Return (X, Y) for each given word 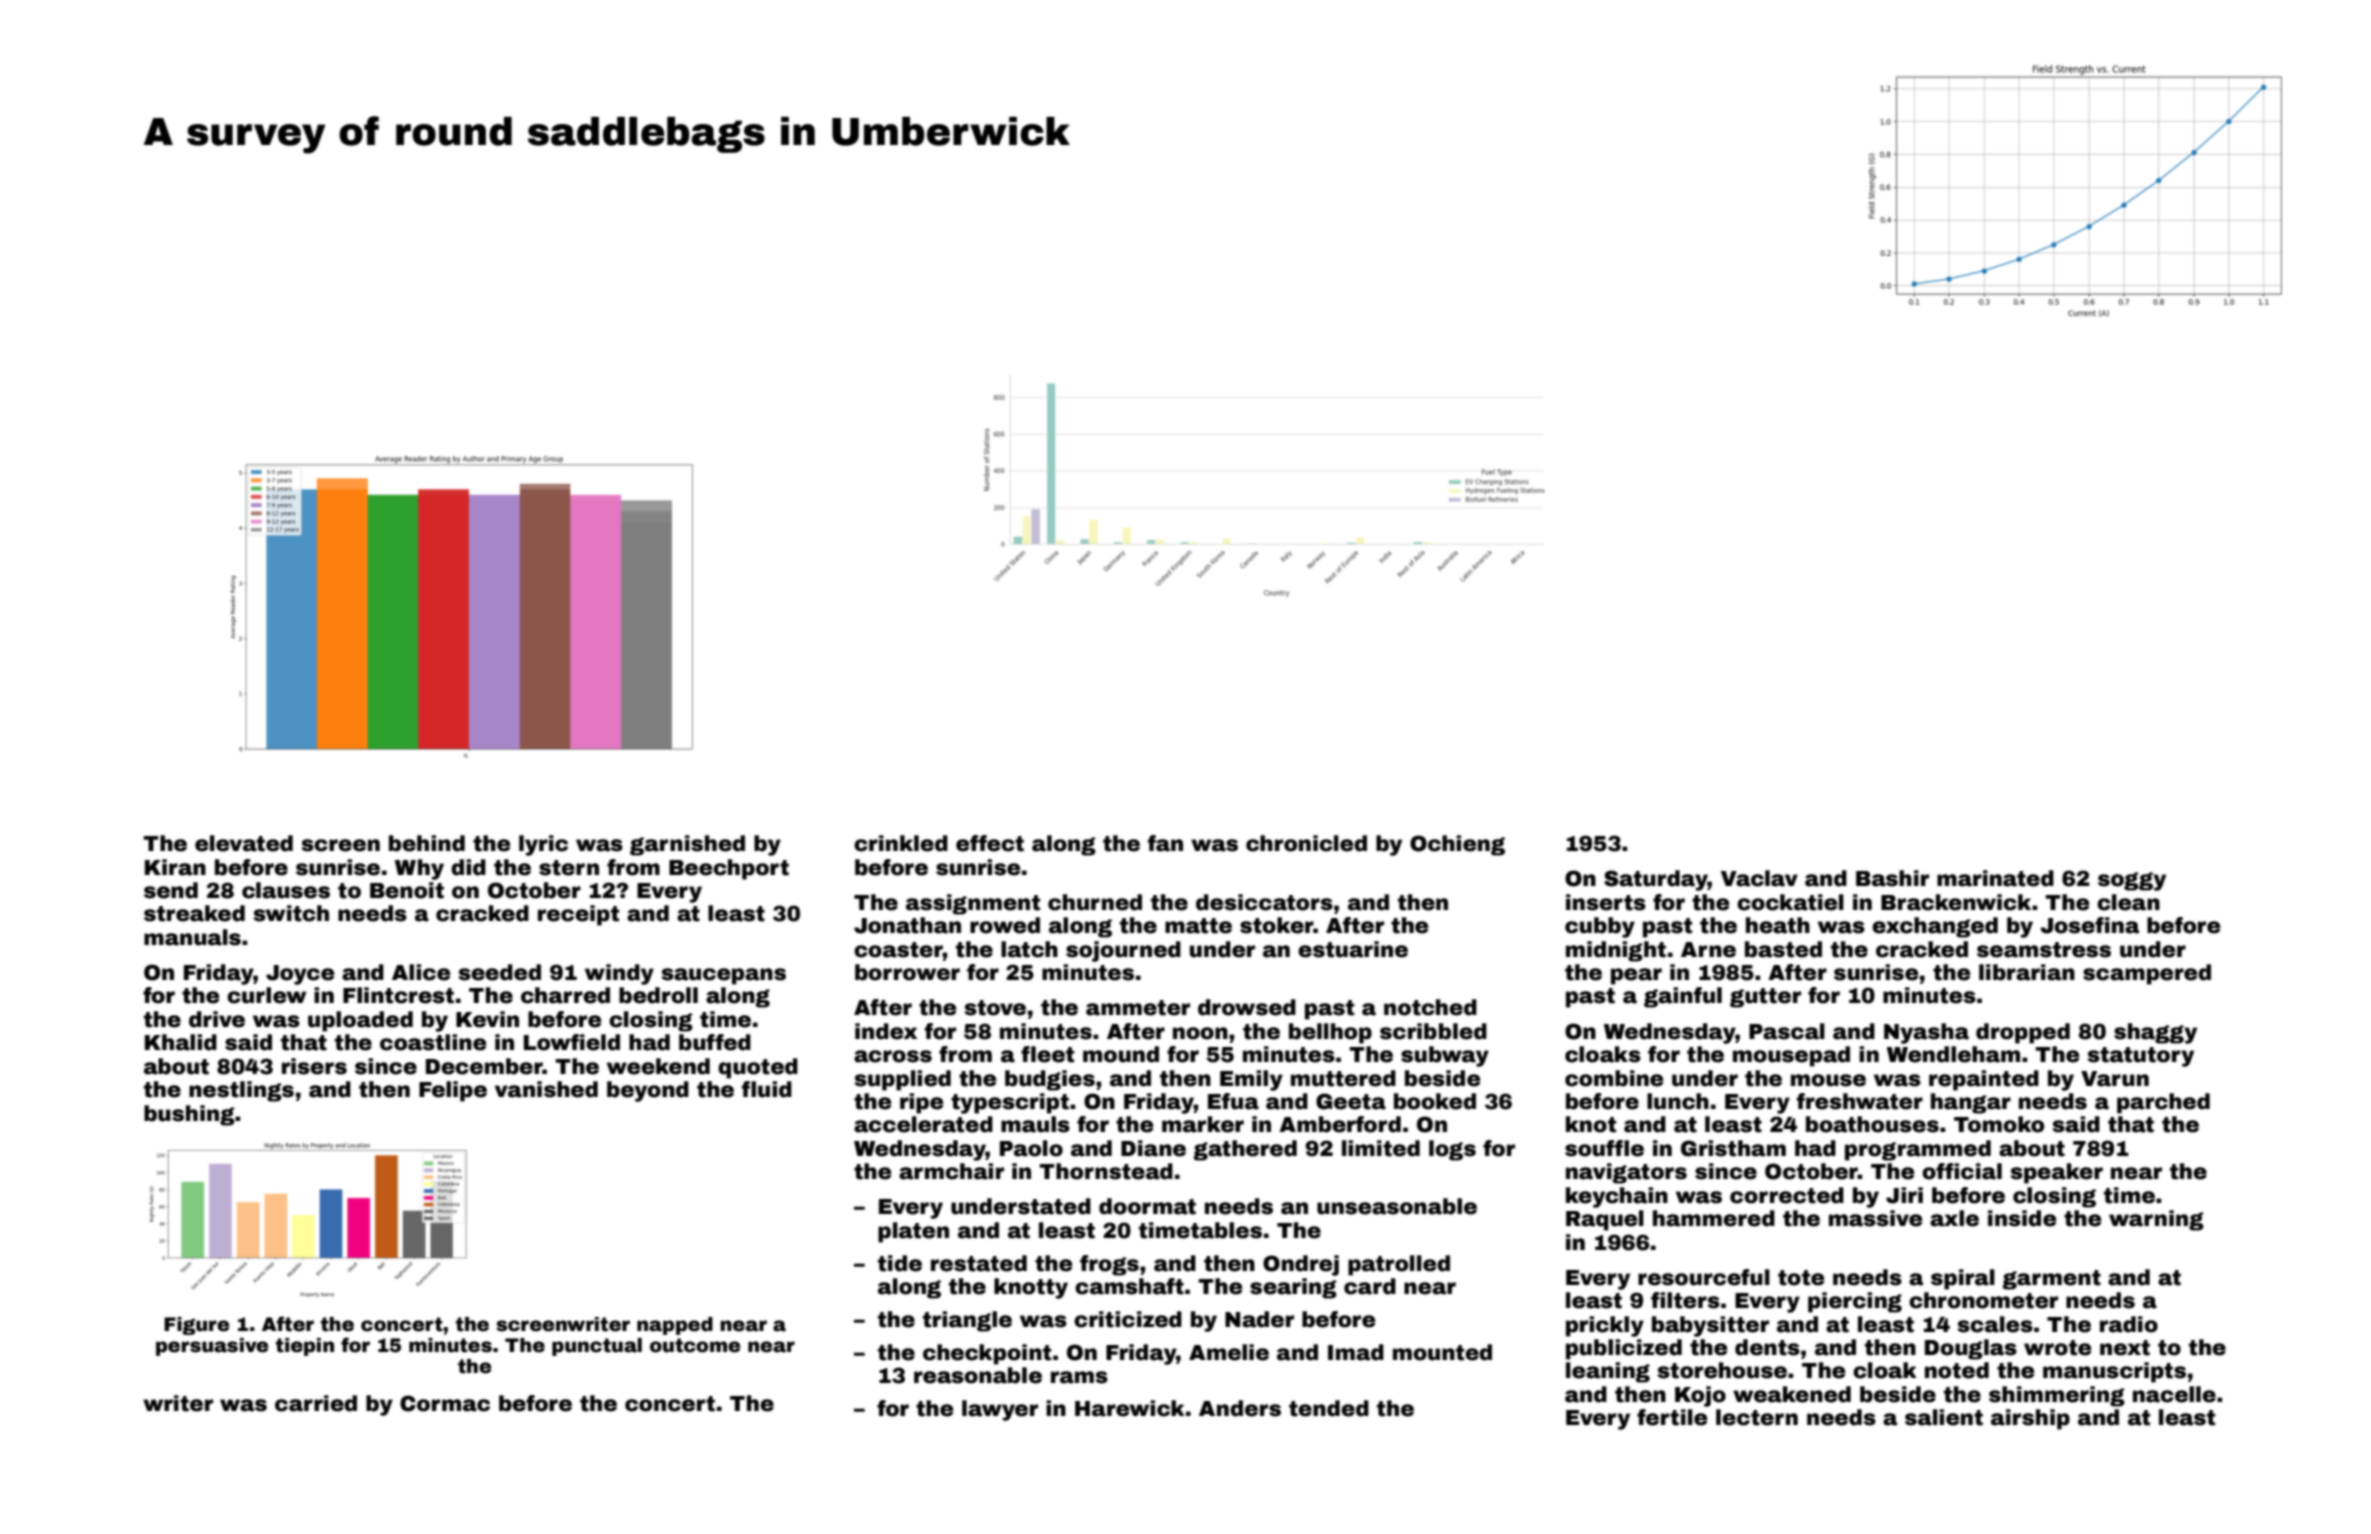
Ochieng (1457, 845)
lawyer (1000, 1410)
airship (2030, 1419)
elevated (244, 843)
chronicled (1306, 843)
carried (316, 1403)
